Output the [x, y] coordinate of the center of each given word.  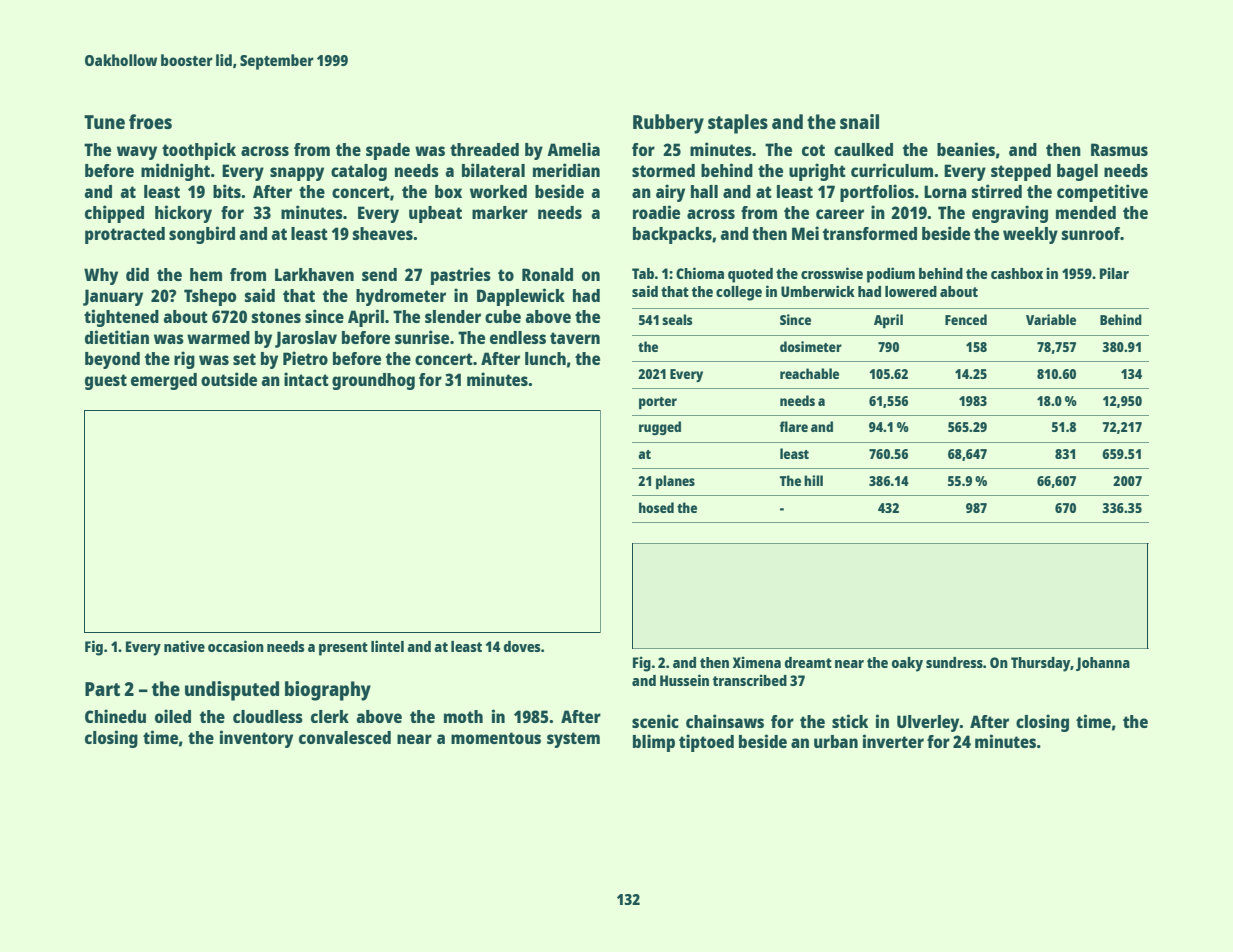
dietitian [117, 337]
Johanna [1103, 664]
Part [102, 689]
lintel [387, 646]
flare [793, 426]
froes [150, 121]
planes [675, 482]
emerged [164, 381]
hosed [656, 507]
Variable [1051, 319]
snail [859, 121]
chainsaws [725, 721]
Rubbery [668, 124]
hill [813, 480]
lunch [545, 358]
